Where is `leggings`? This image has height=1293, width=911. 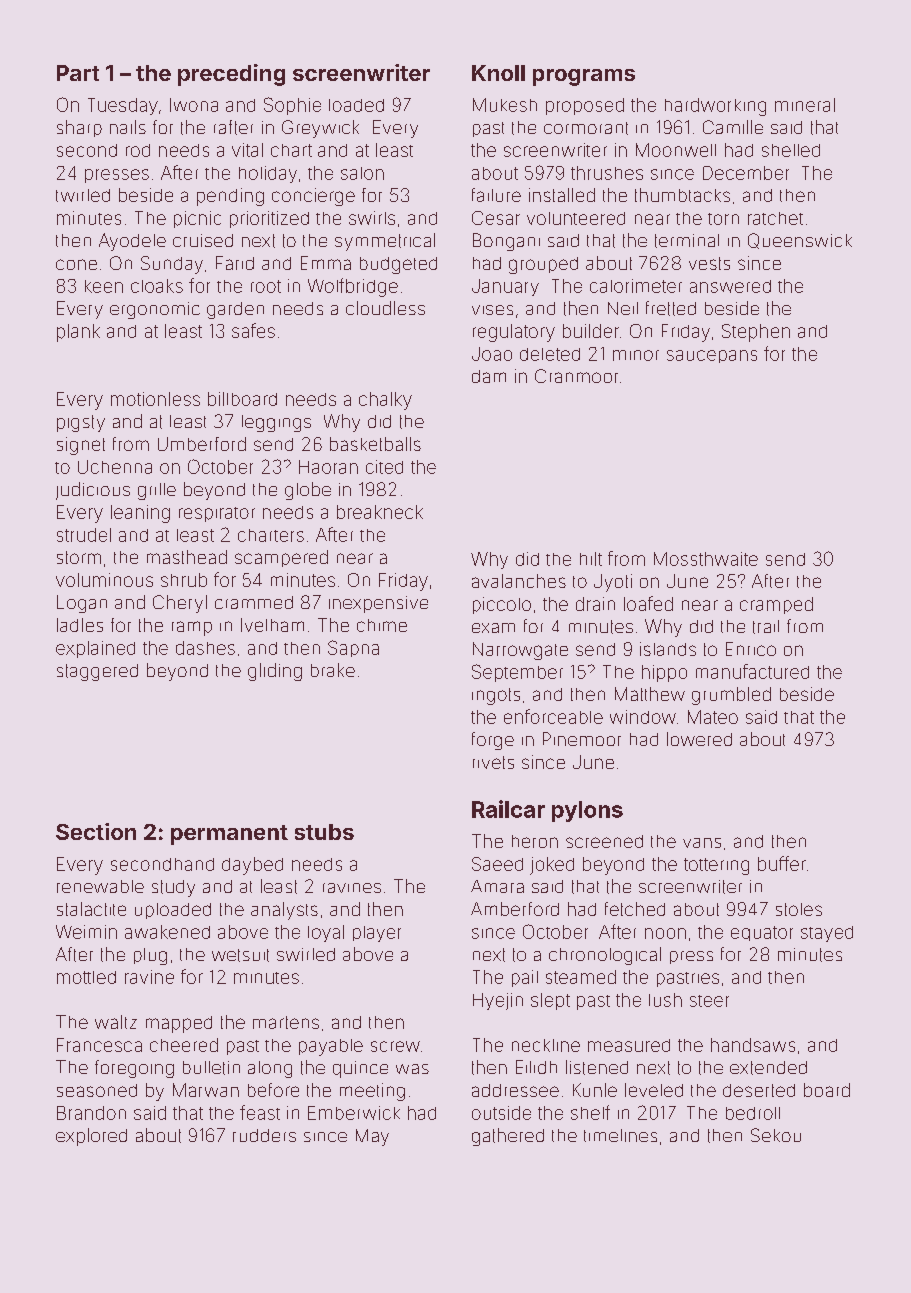 leggings is located at coordinates (276, 423).
